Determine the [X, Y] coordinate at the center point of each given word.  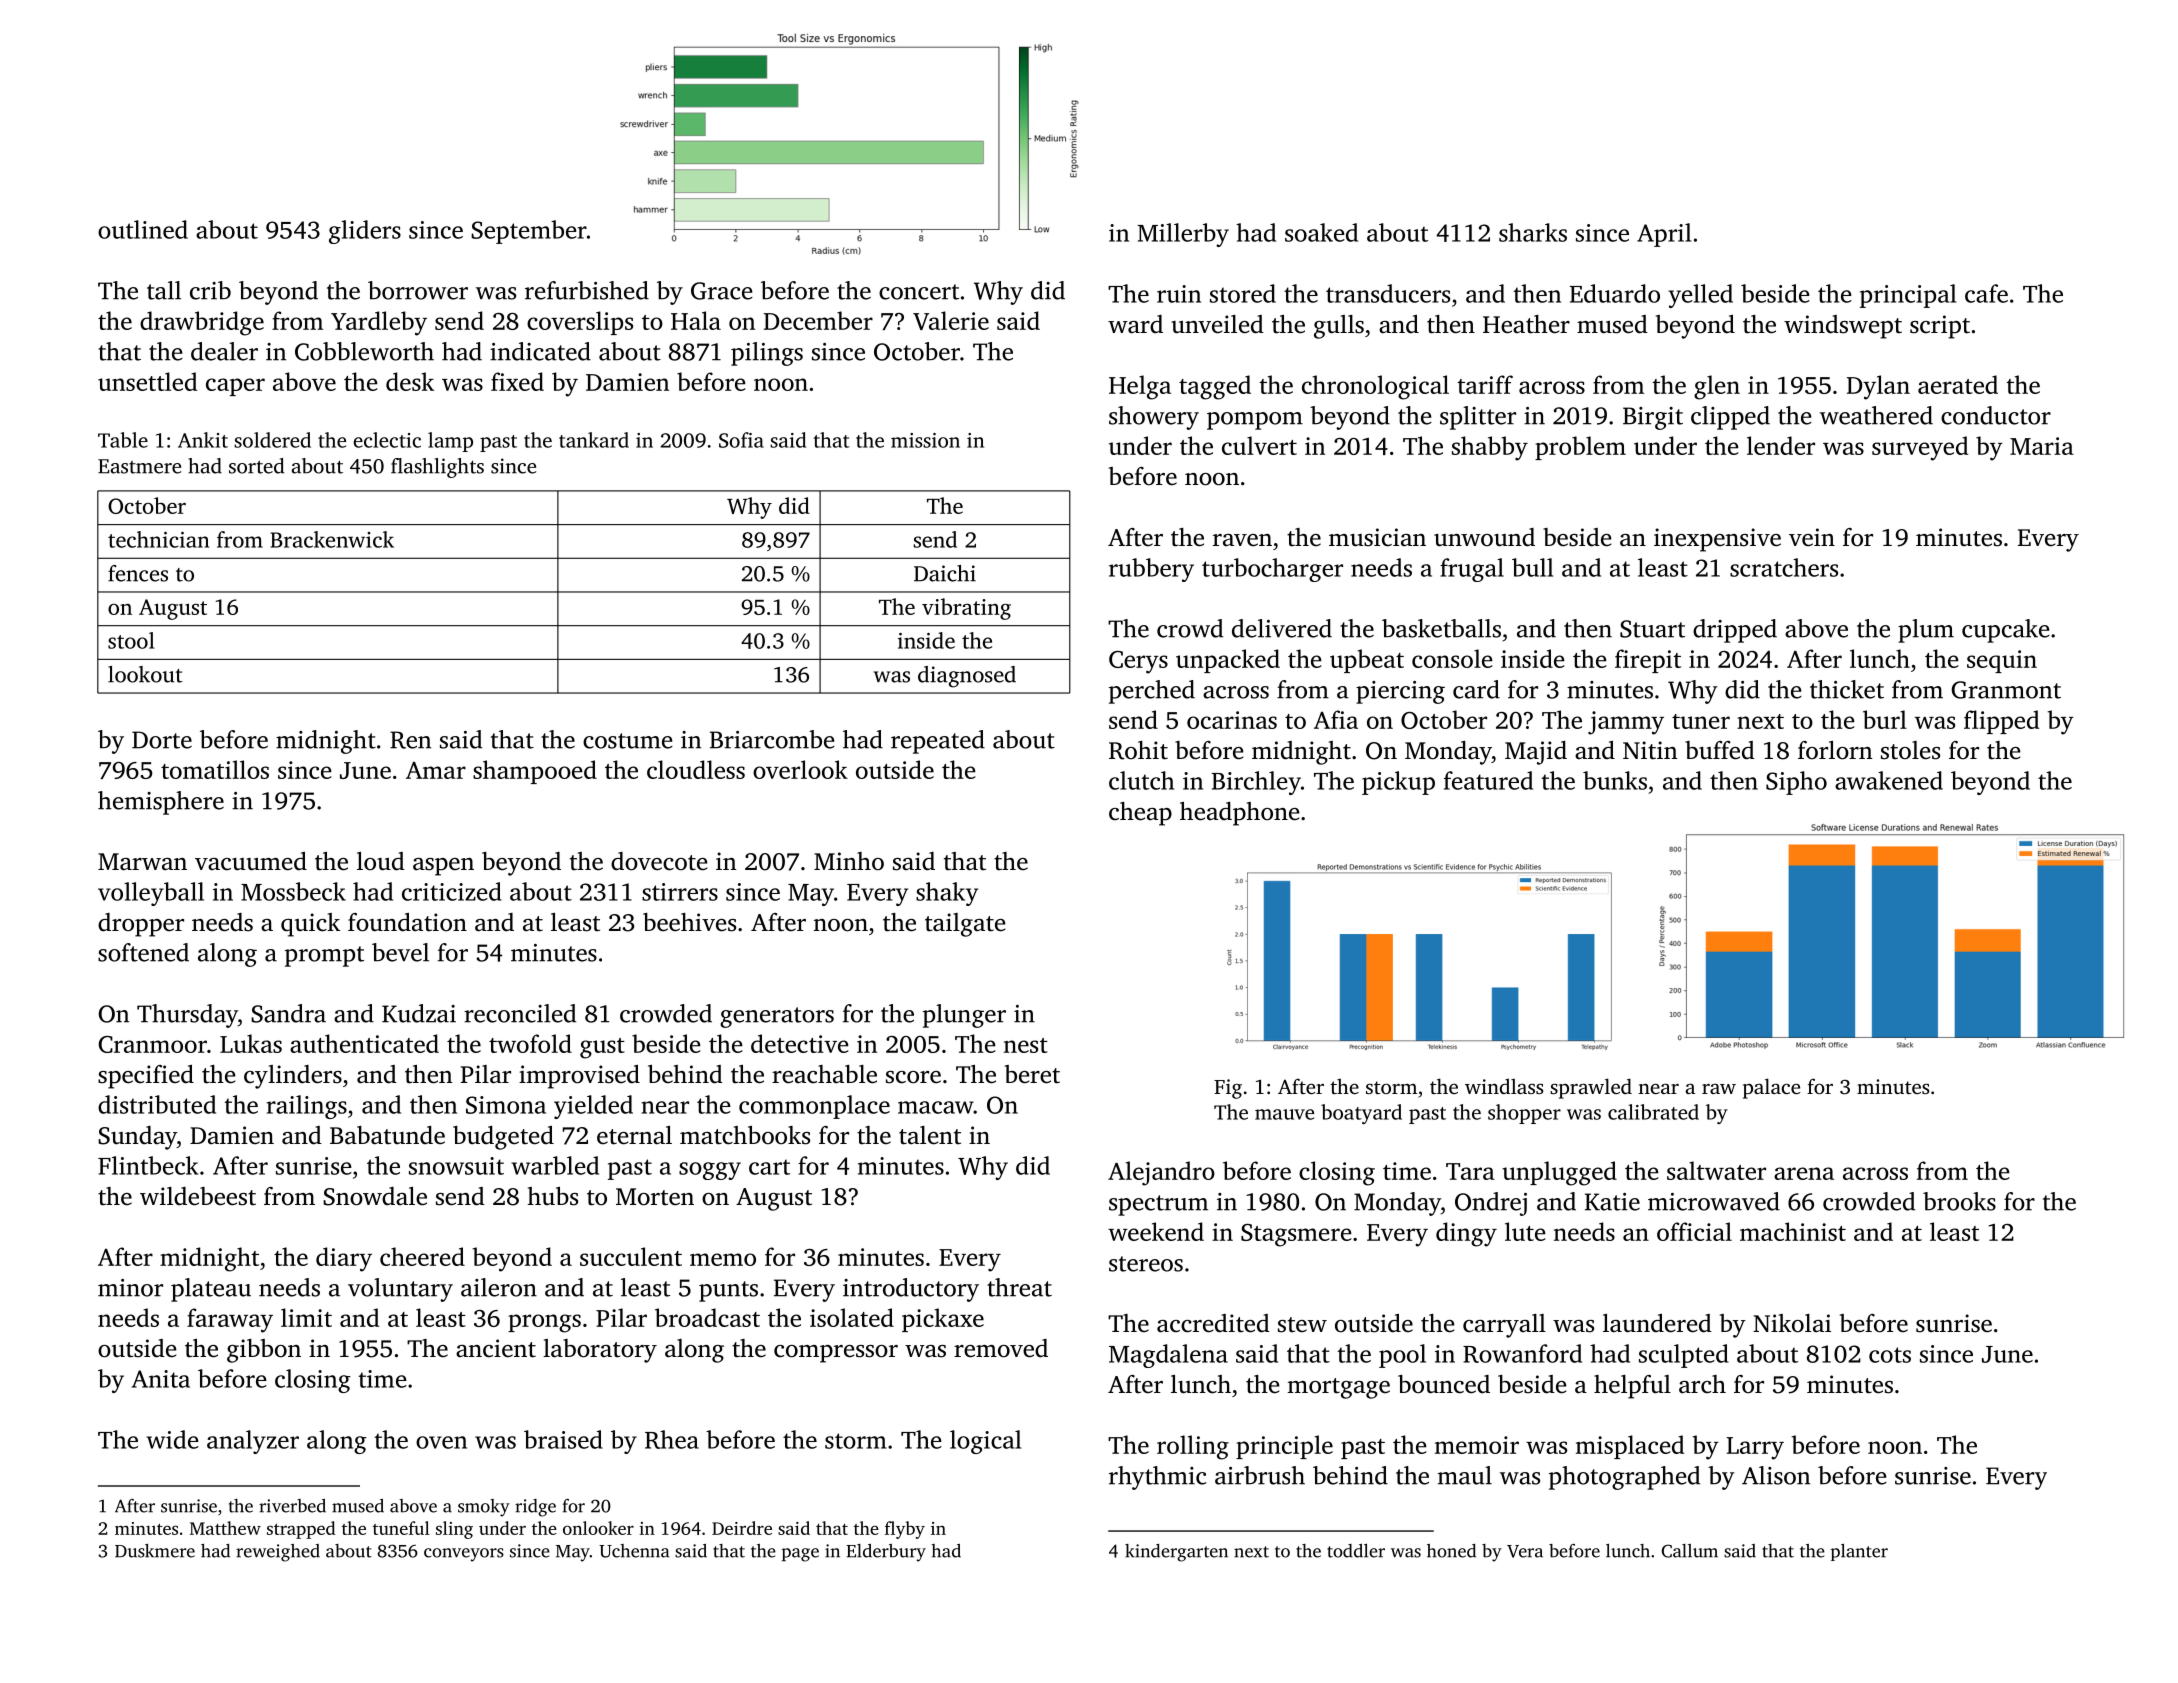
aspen [443, 867]
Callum [1690, 1551]
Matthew [225, 1528]
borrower [418, 290]
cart [769, 1167]
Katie [1612, 1202]
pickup [1398, 783]
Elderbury [886, 1553]
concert [919, 292]
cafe [1986, 293]
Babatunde [387, 1135]
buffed [1720, 750]
